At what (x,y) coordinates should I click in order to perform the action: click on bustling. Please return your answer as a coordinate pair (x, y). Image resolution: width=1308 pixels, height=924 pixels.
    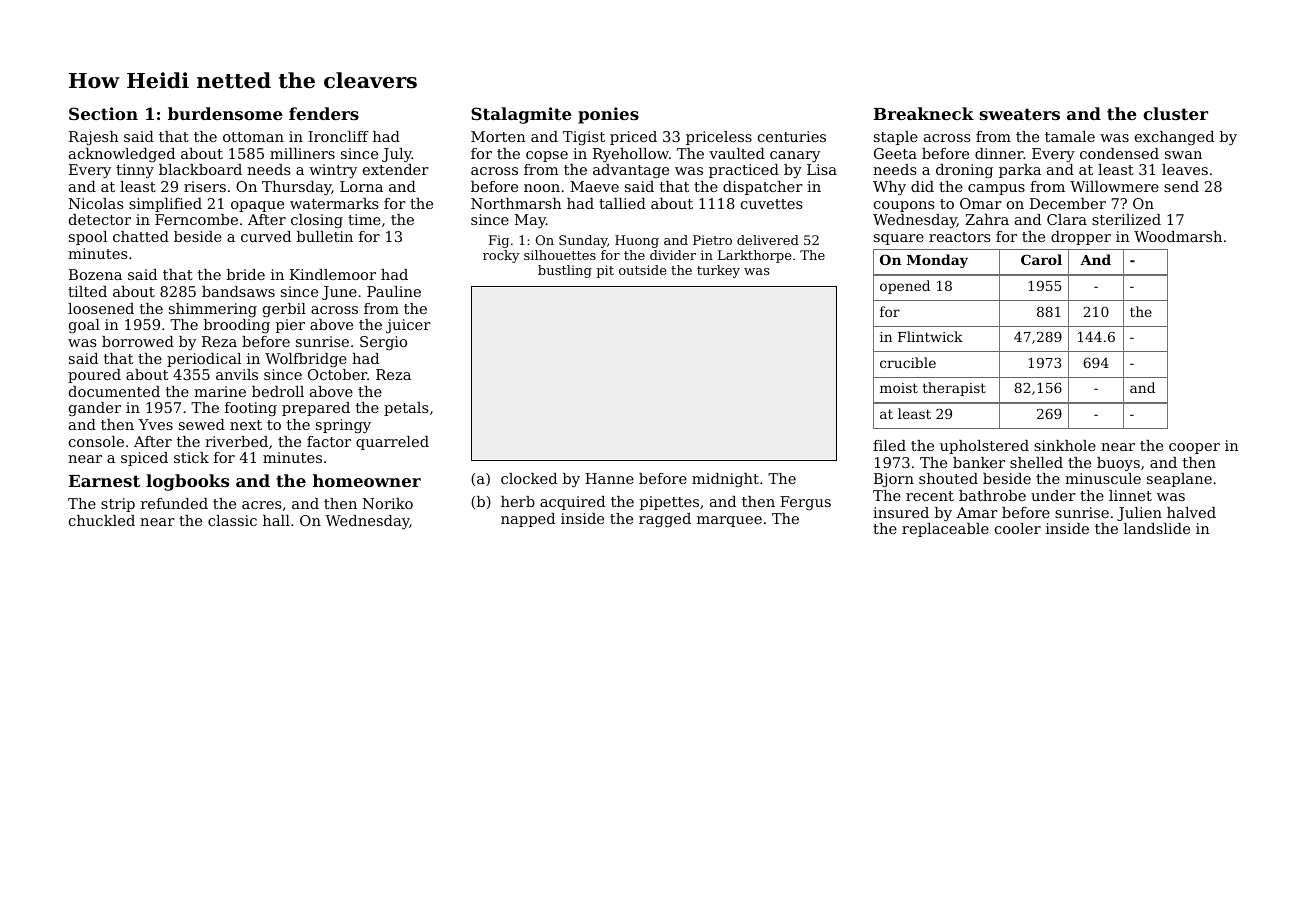
    Looking at the image, I should click on (565, 271).
